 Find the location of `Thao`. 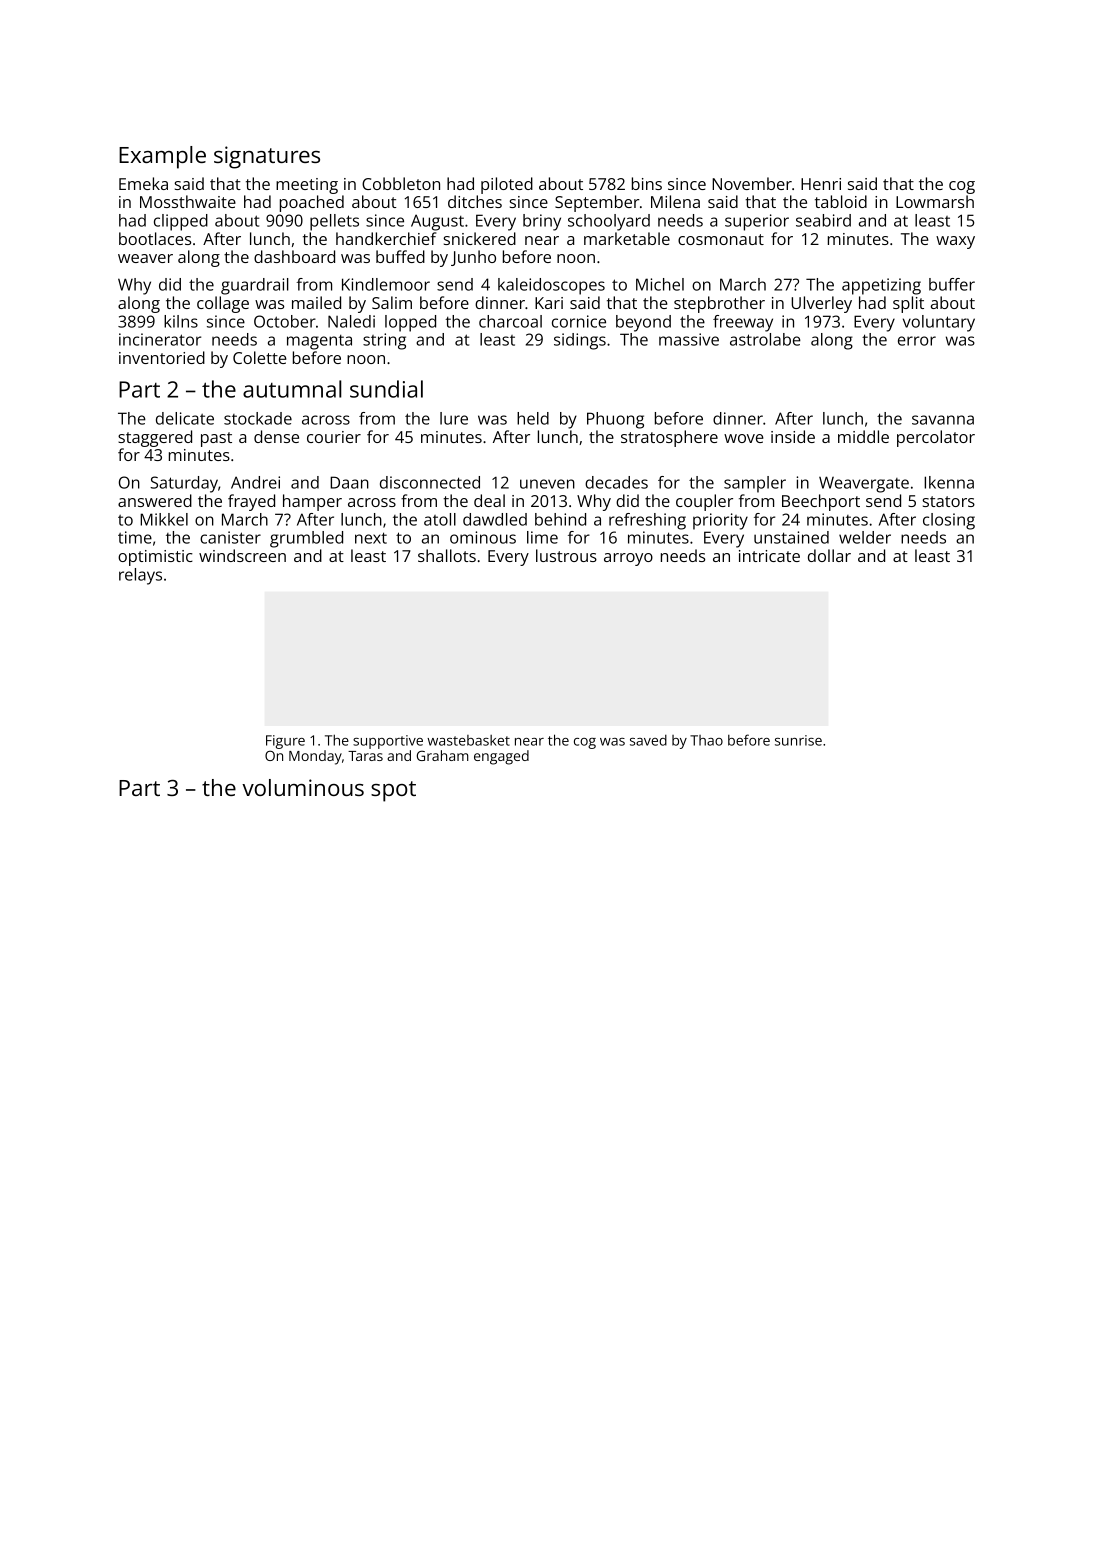

Thao is located at coordinates (706, 740).
